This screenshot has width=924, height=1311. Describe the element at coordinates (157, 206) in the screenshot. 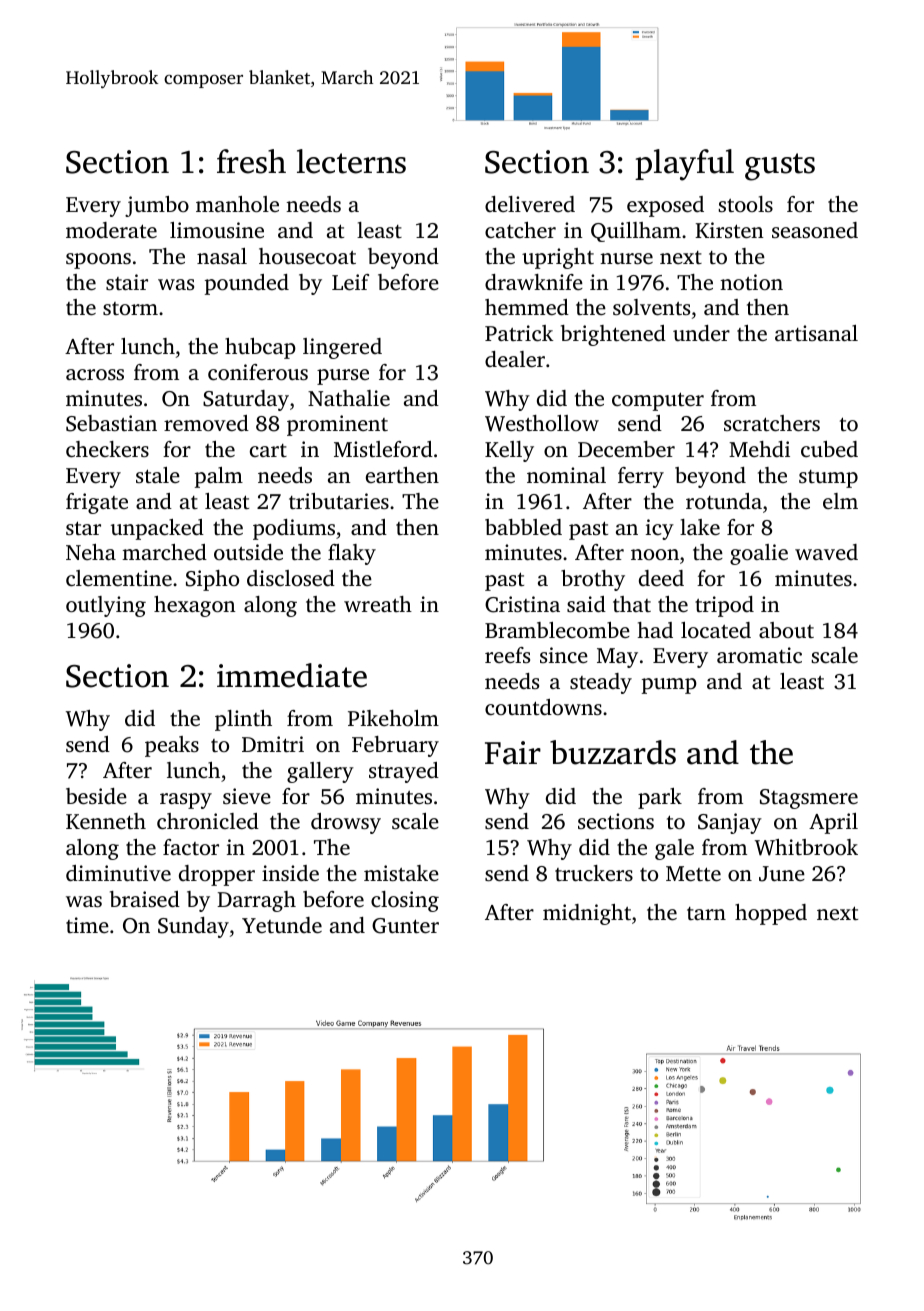

I see `jumbo` at that location.
